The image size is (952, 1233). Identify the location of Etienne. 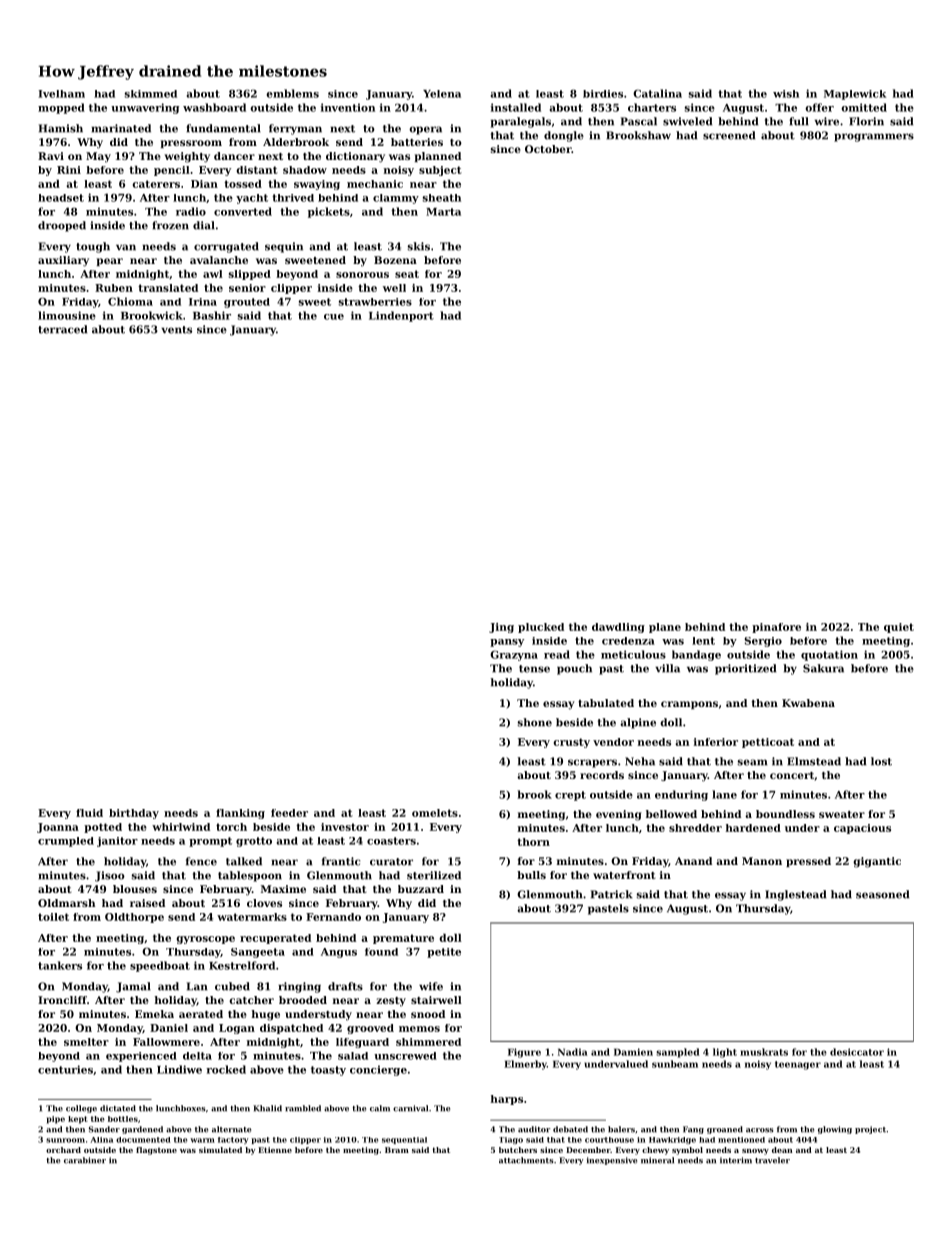
(275, 1150).
